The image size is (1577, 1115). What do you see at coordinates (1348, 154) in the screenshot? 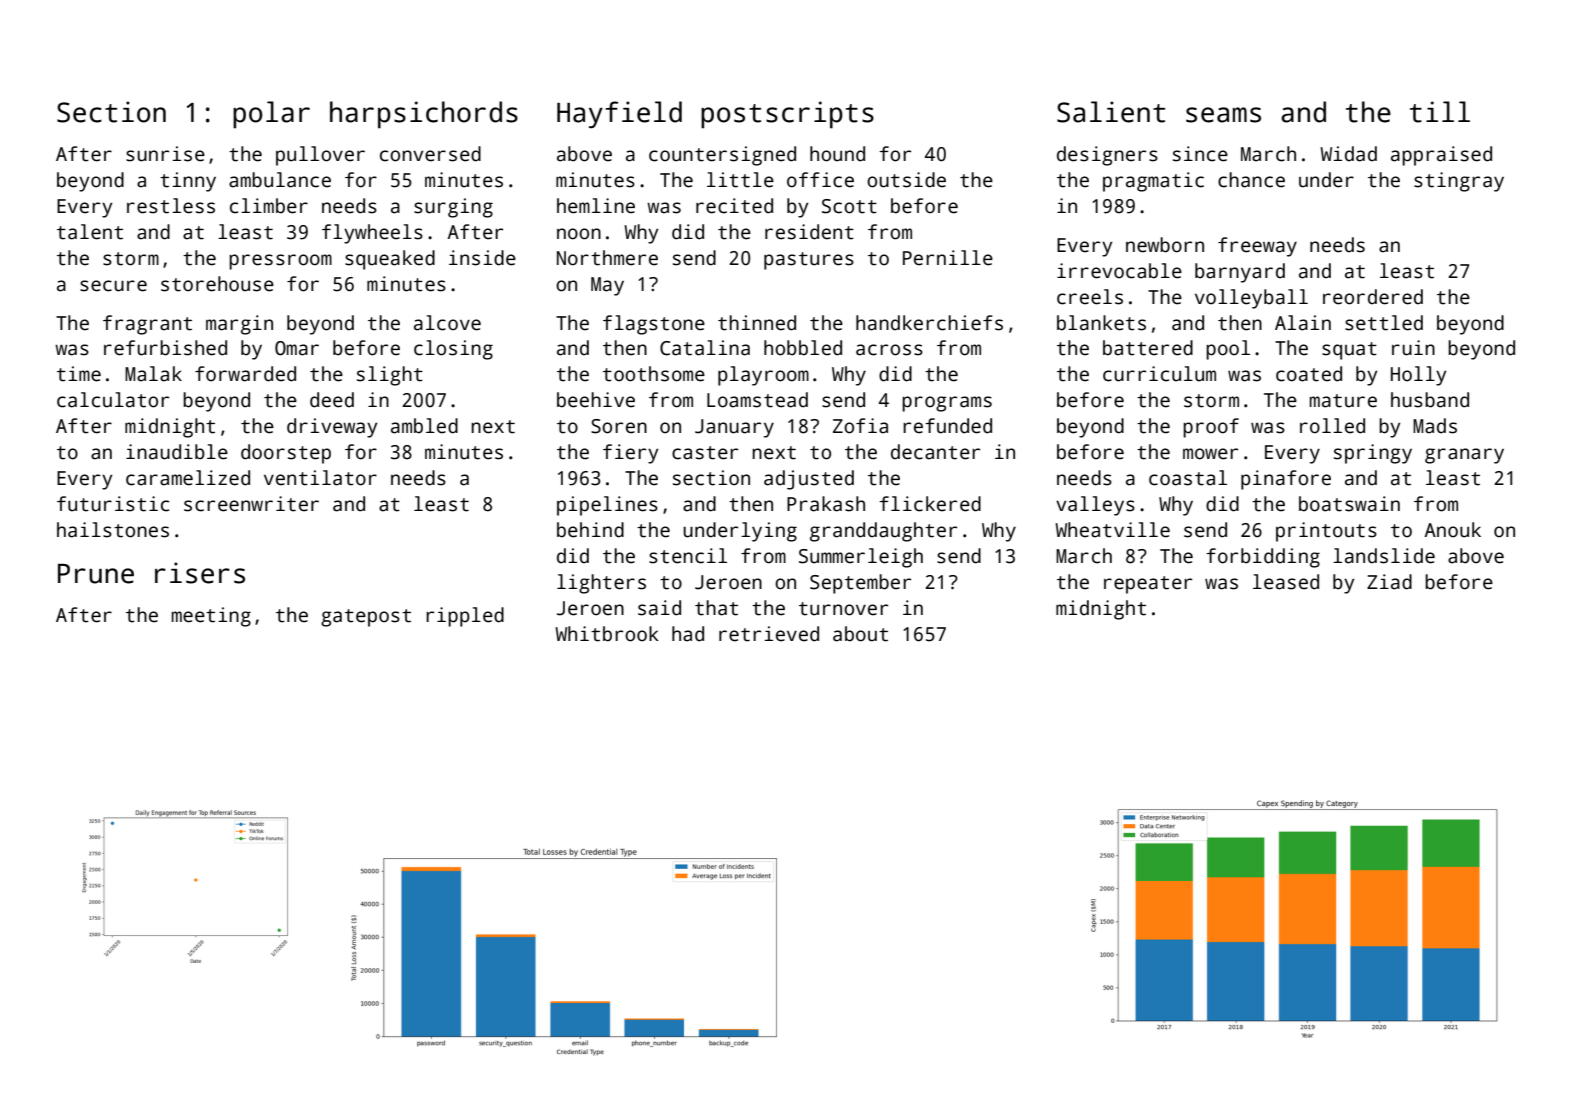
I see `Widad` at bounding box center [1348, 154].
